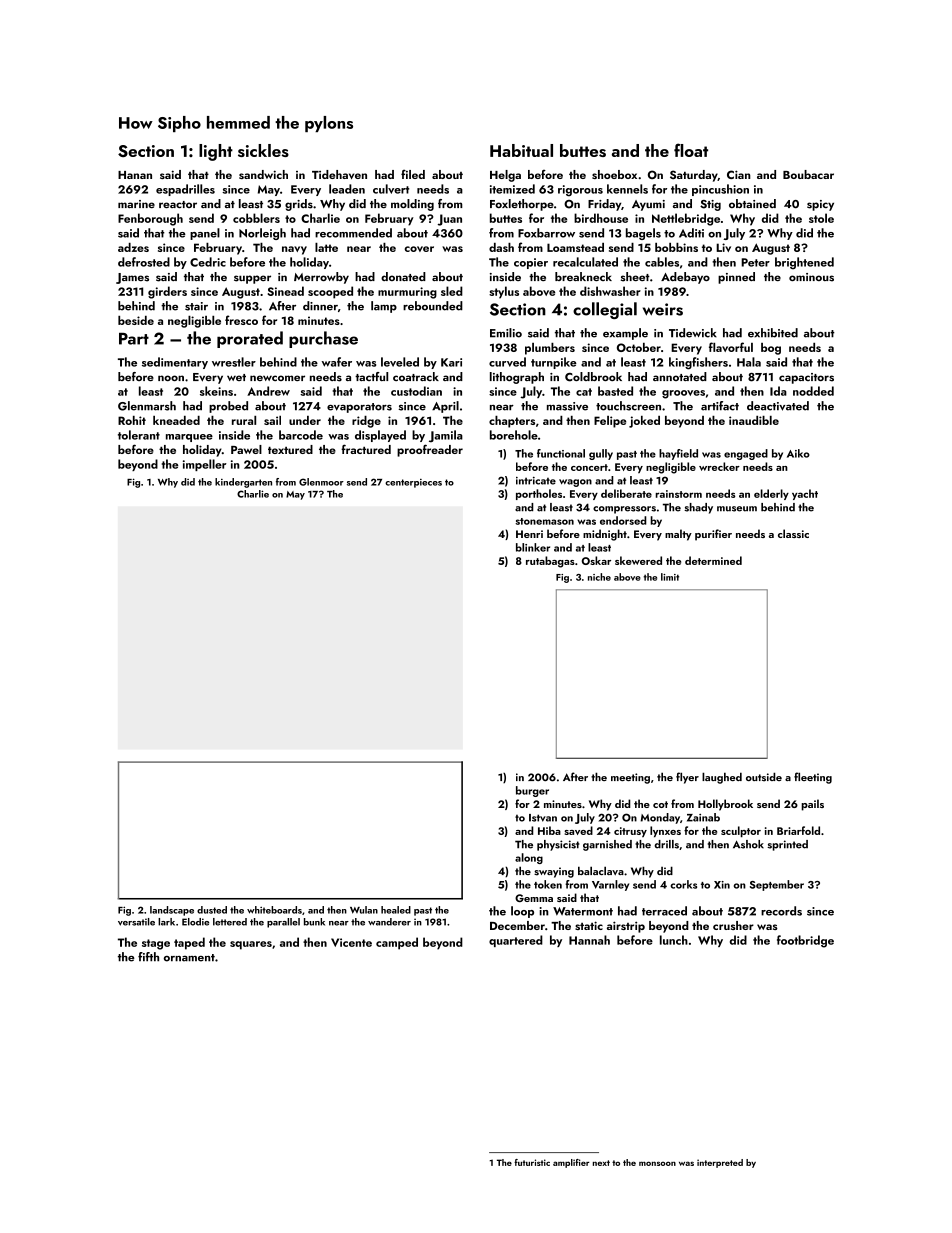 The width and height of the image is (952, 1233). Describe the element at coordinates (148, 957) in the image. I see `fifth` at that location.
